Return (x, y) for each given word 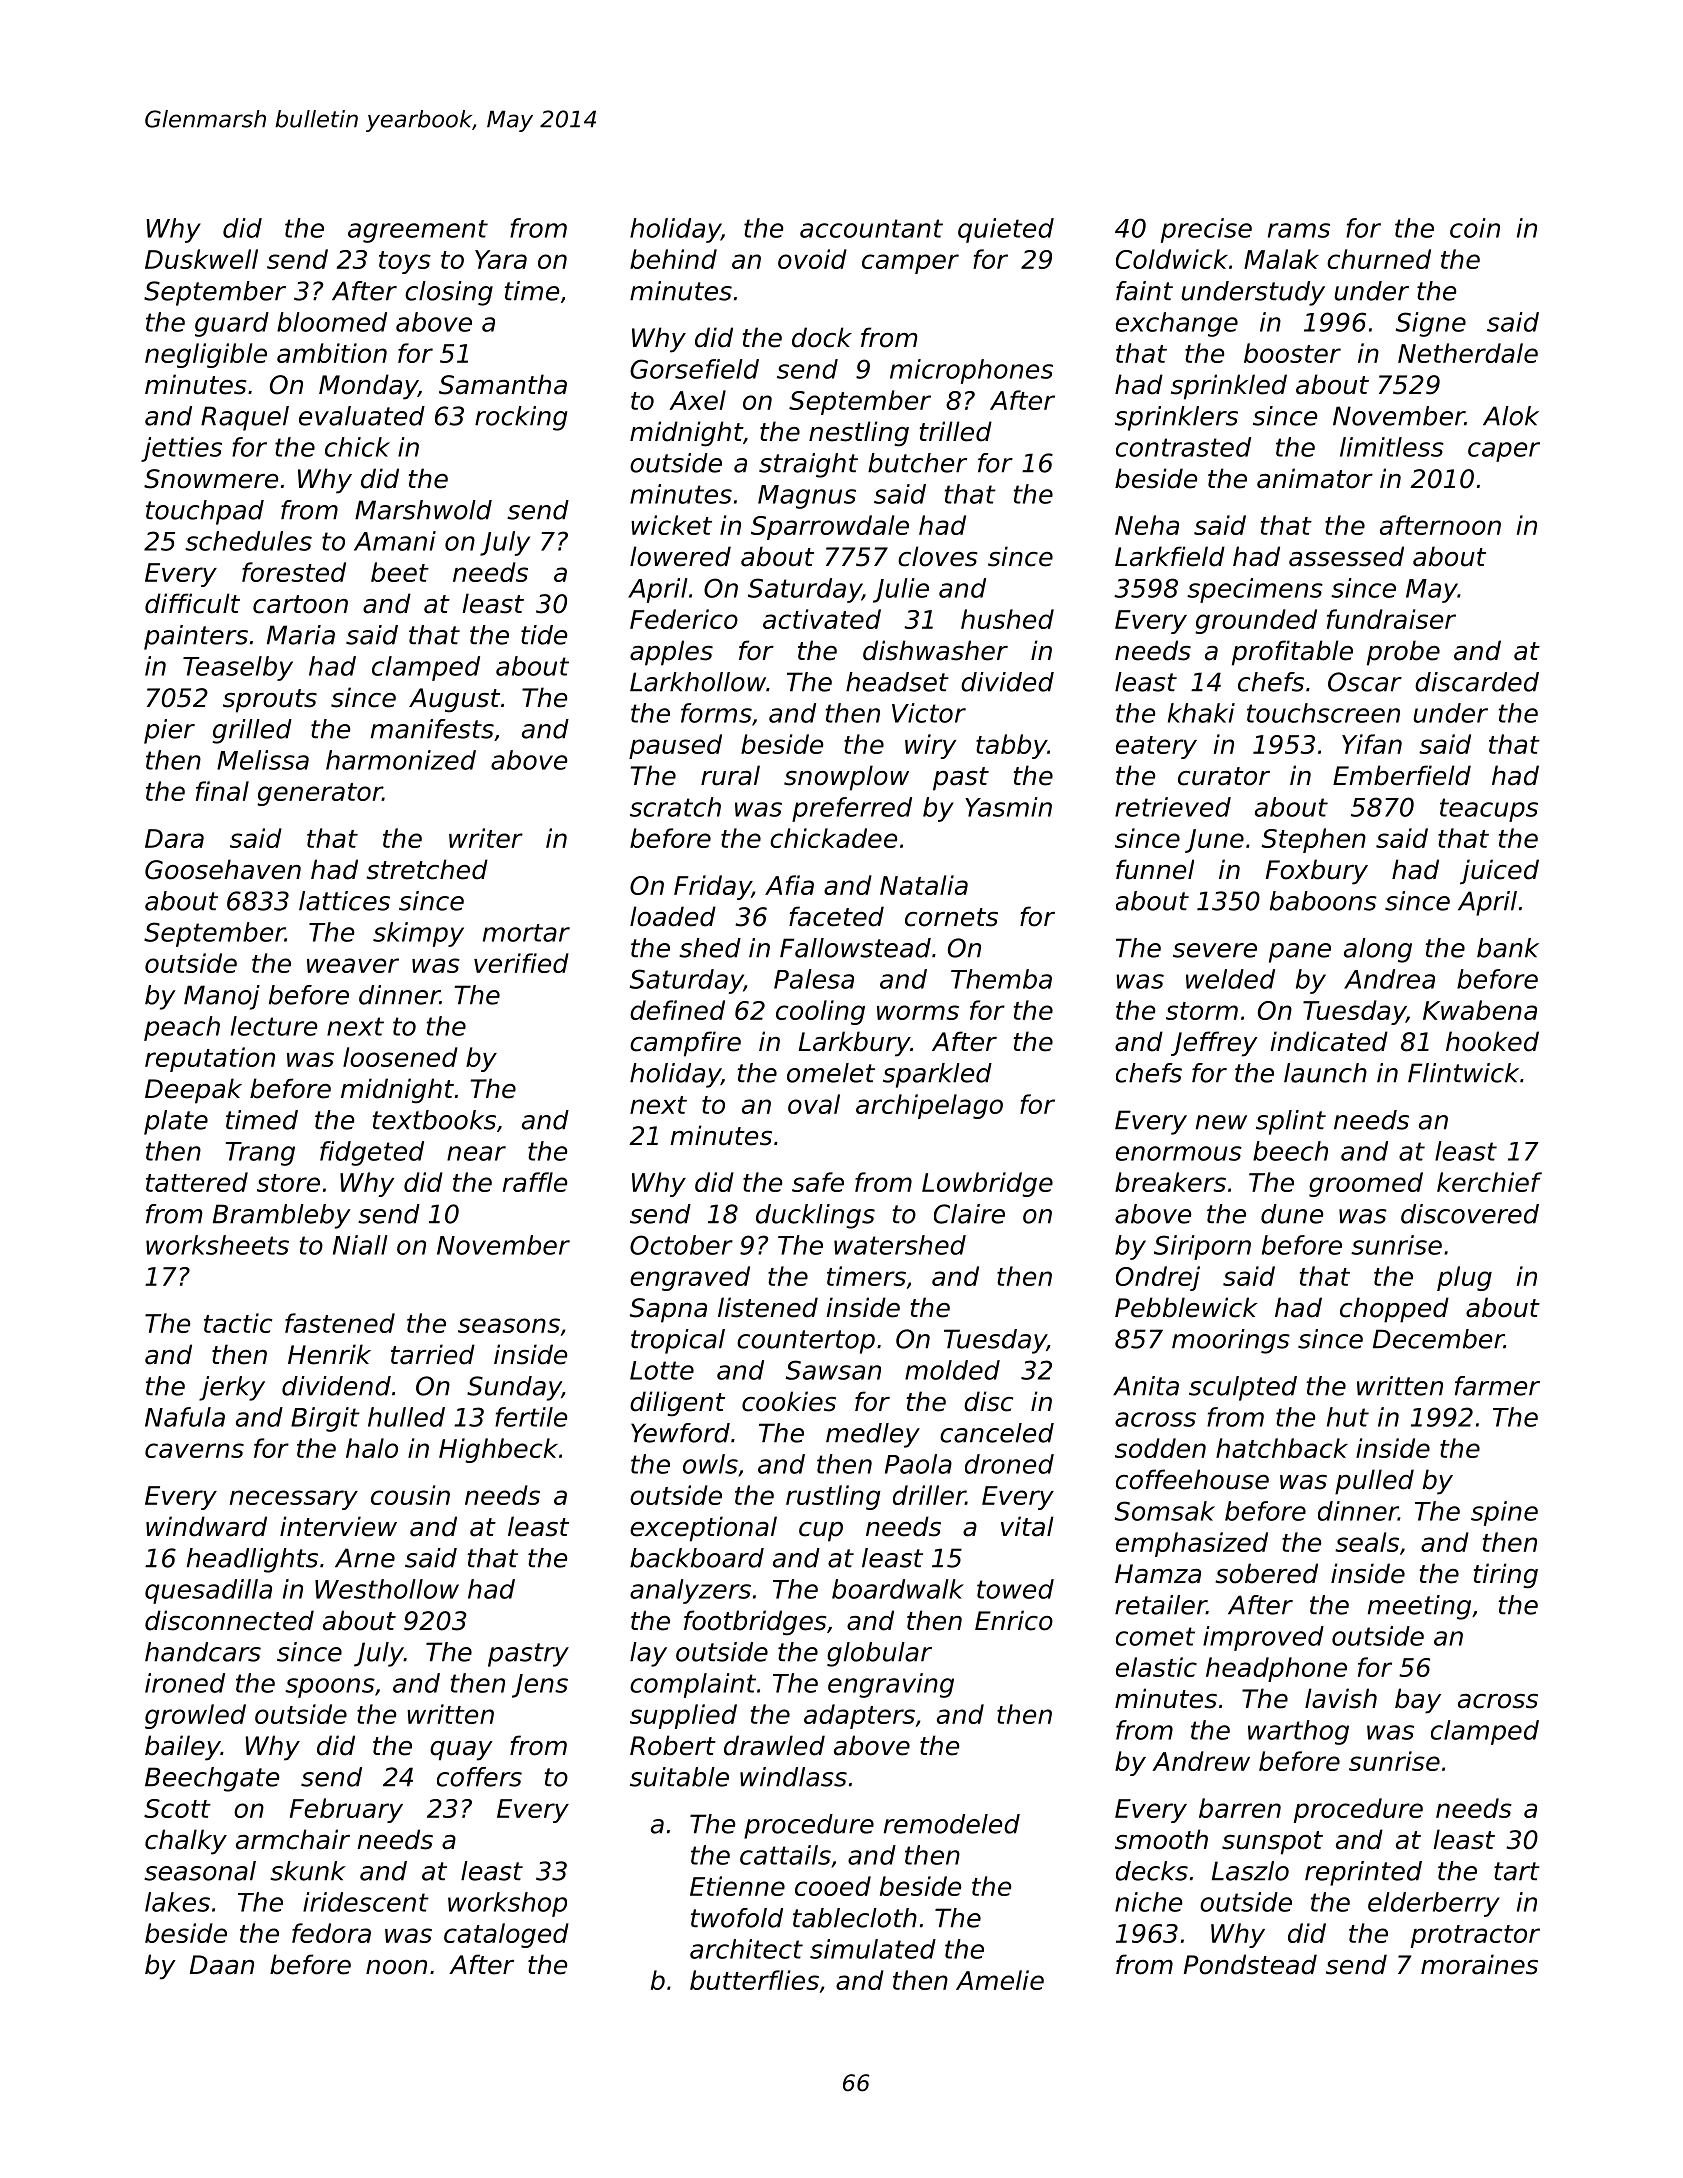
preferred (852, 809)
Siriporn (1202, 1247)
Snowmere (211, 479)
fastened (340, 1323)
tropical (678, 1341)
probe (1403, 653)
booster (1292, 353)
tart (1517, 1871)
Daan (222, 1965)
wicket (671, 525)
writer (486, 838)
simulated (873, 1949)
